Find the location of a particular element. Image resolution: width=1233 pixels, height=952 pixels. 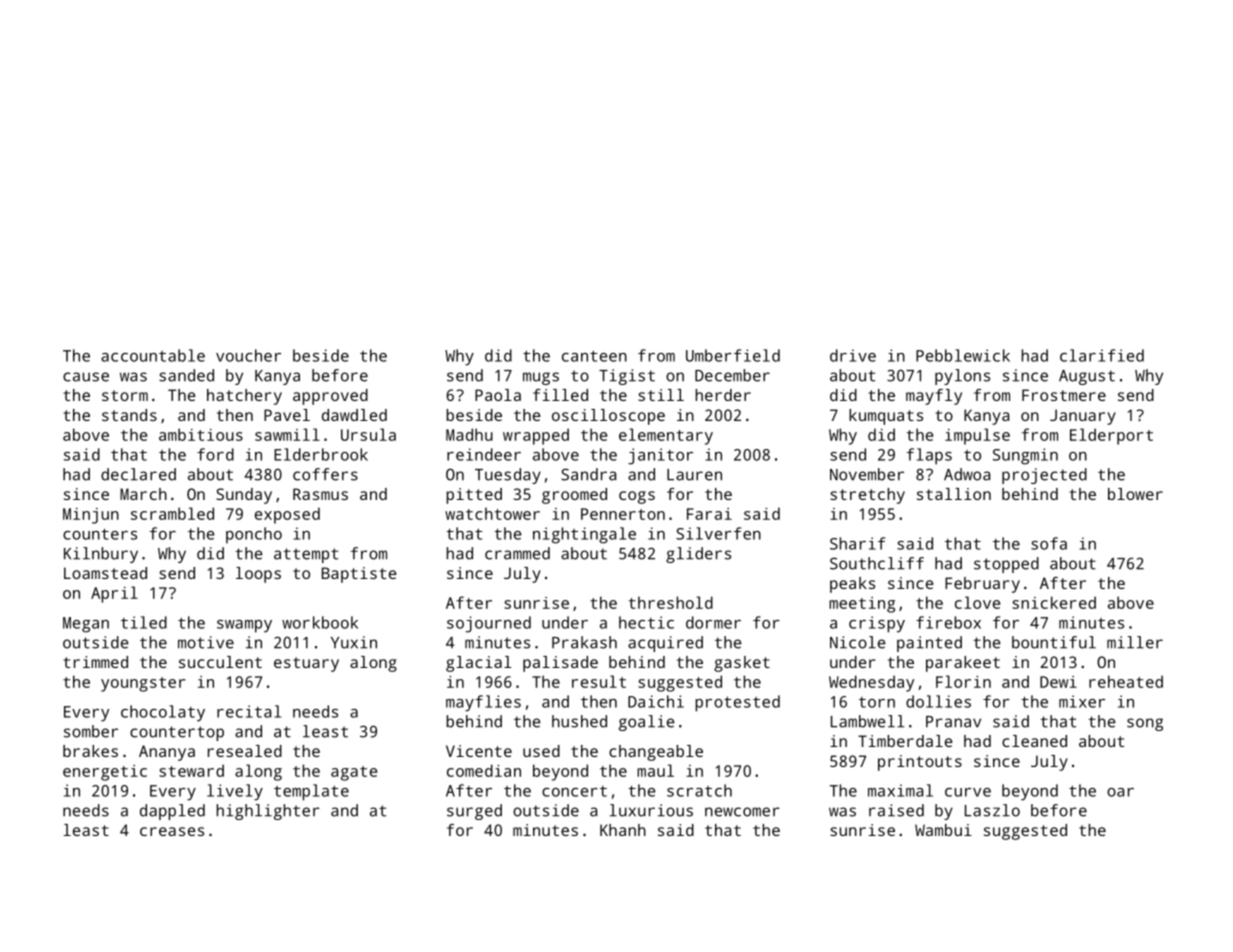

canteen is located at coordinates (594, 356).
